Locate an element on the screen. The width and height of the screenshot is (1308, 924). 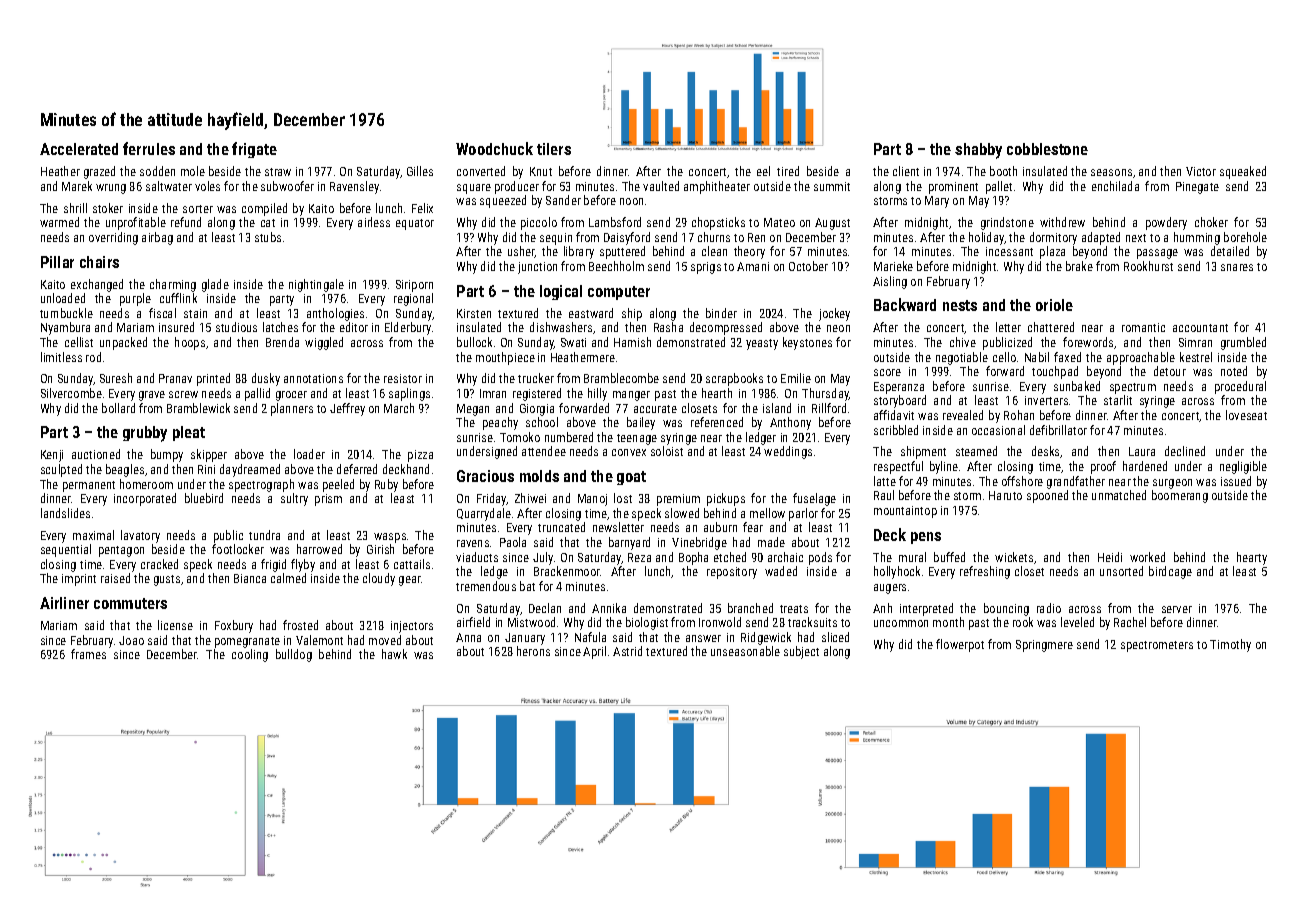
frames is located at coordinates (88, 654).
